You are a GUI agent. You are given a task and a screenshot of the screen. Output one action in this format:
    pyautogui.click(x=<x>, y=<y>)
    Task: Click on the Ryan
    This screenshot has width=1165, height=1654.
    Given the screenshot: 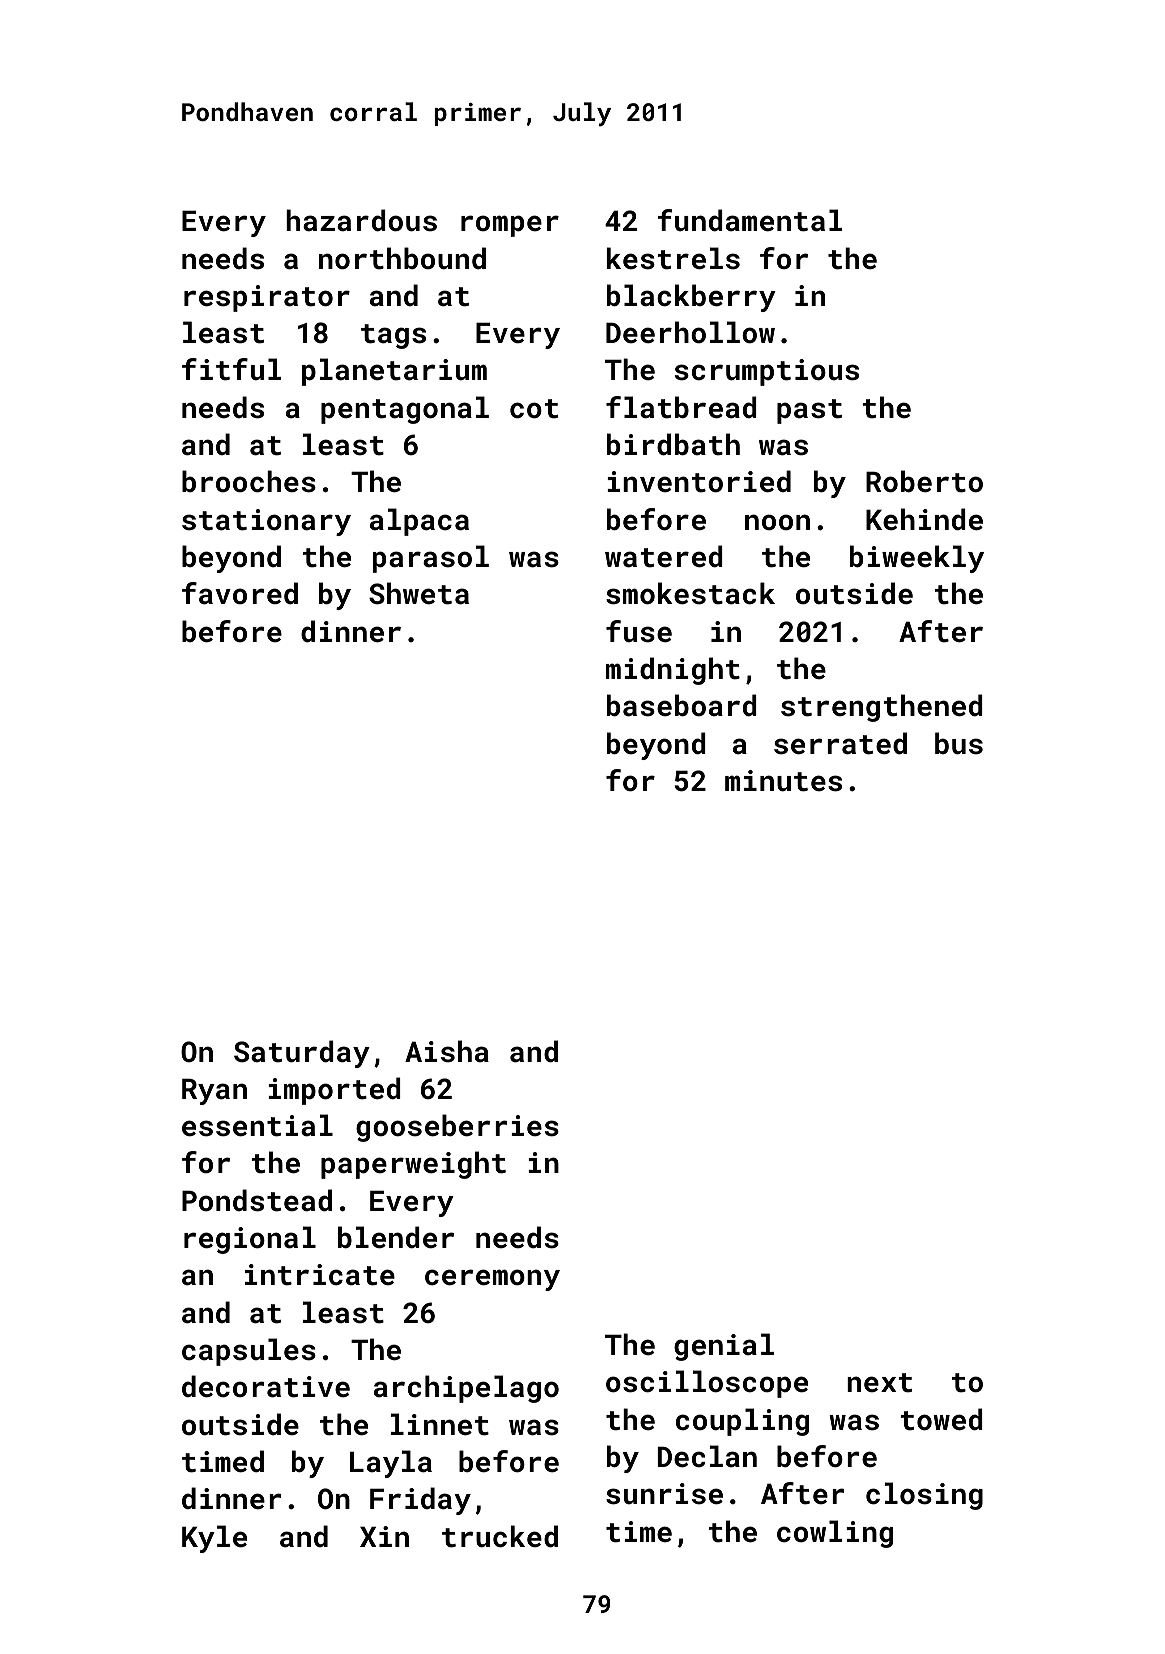 What is the action you would take?
    pyautogui.click(x=214, y=1092)
